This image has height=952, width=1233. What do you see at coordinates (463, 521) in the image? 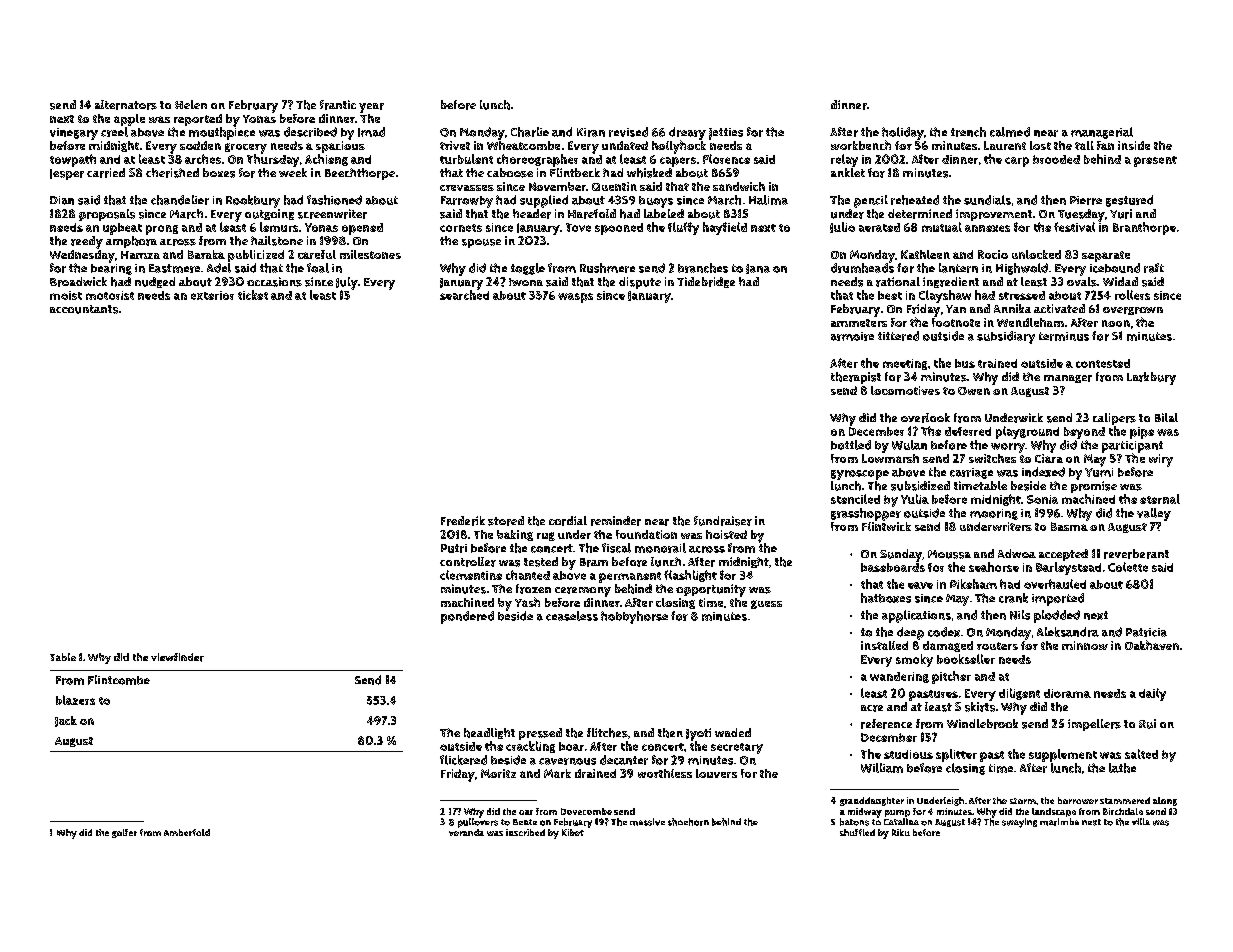
I see `Frederik` at bounding box center [463, 521].
